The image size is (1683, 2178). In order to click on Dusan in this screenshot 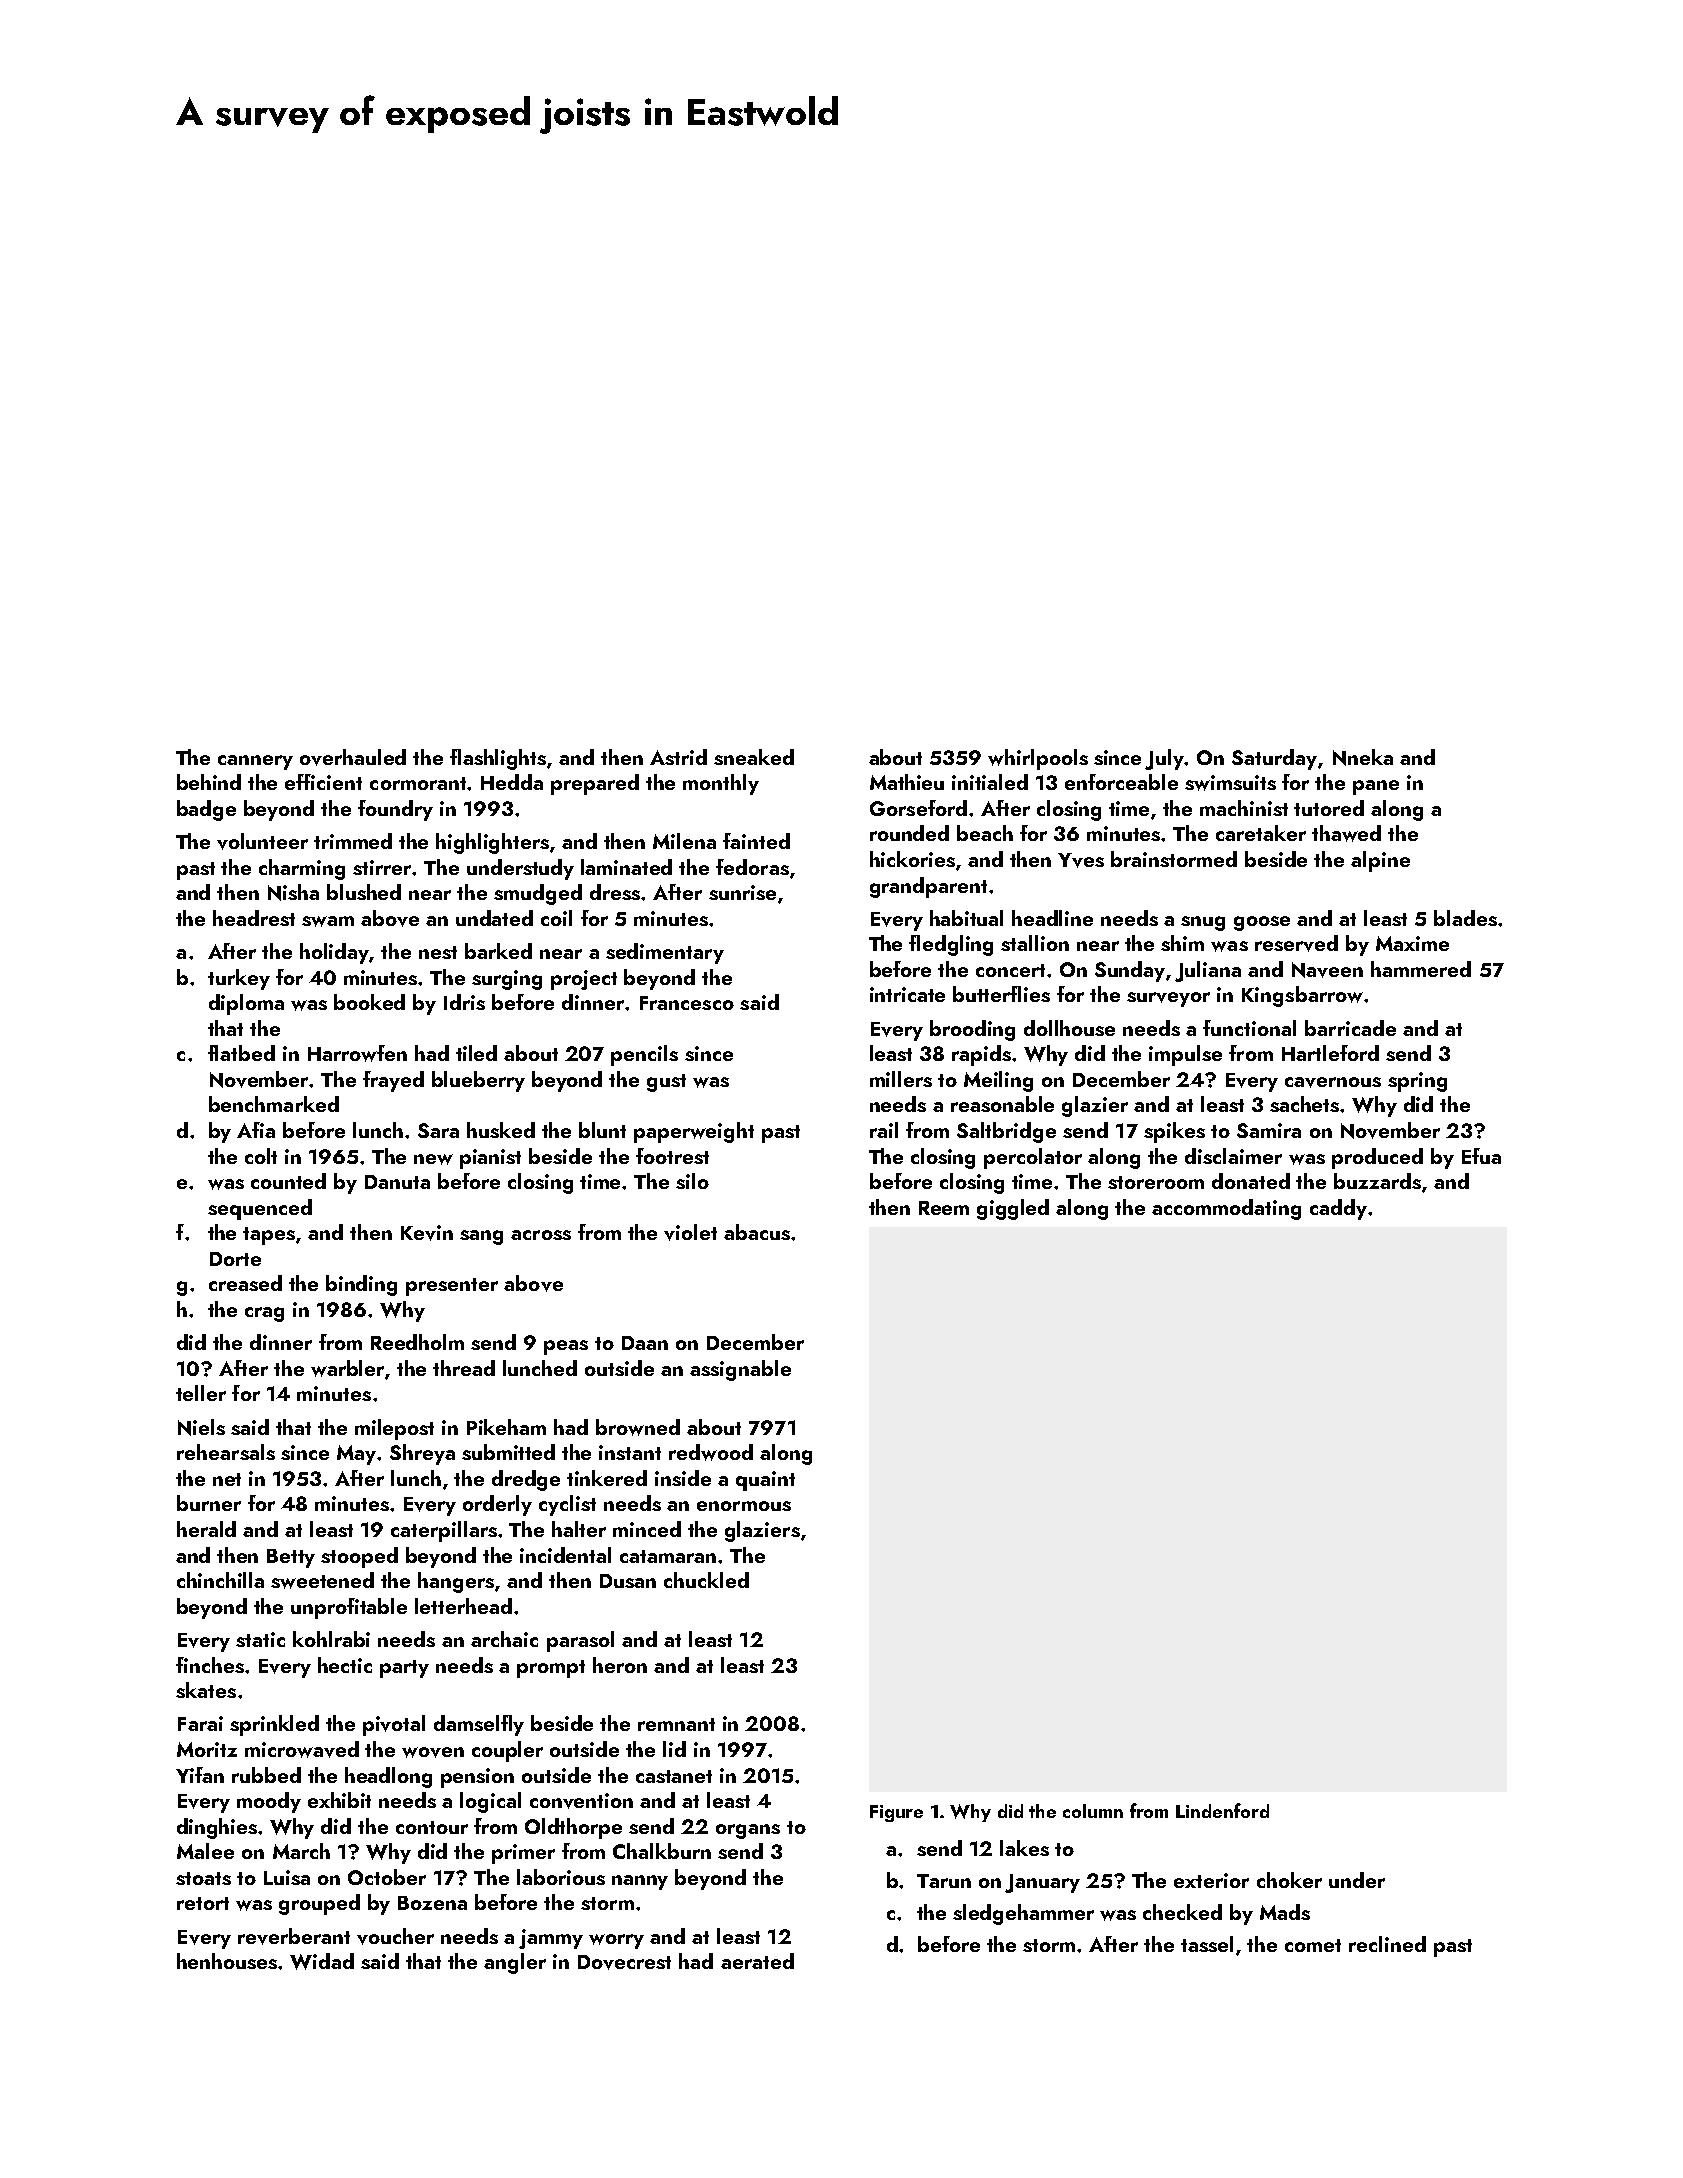, I will do `click(628, 1581)`.
